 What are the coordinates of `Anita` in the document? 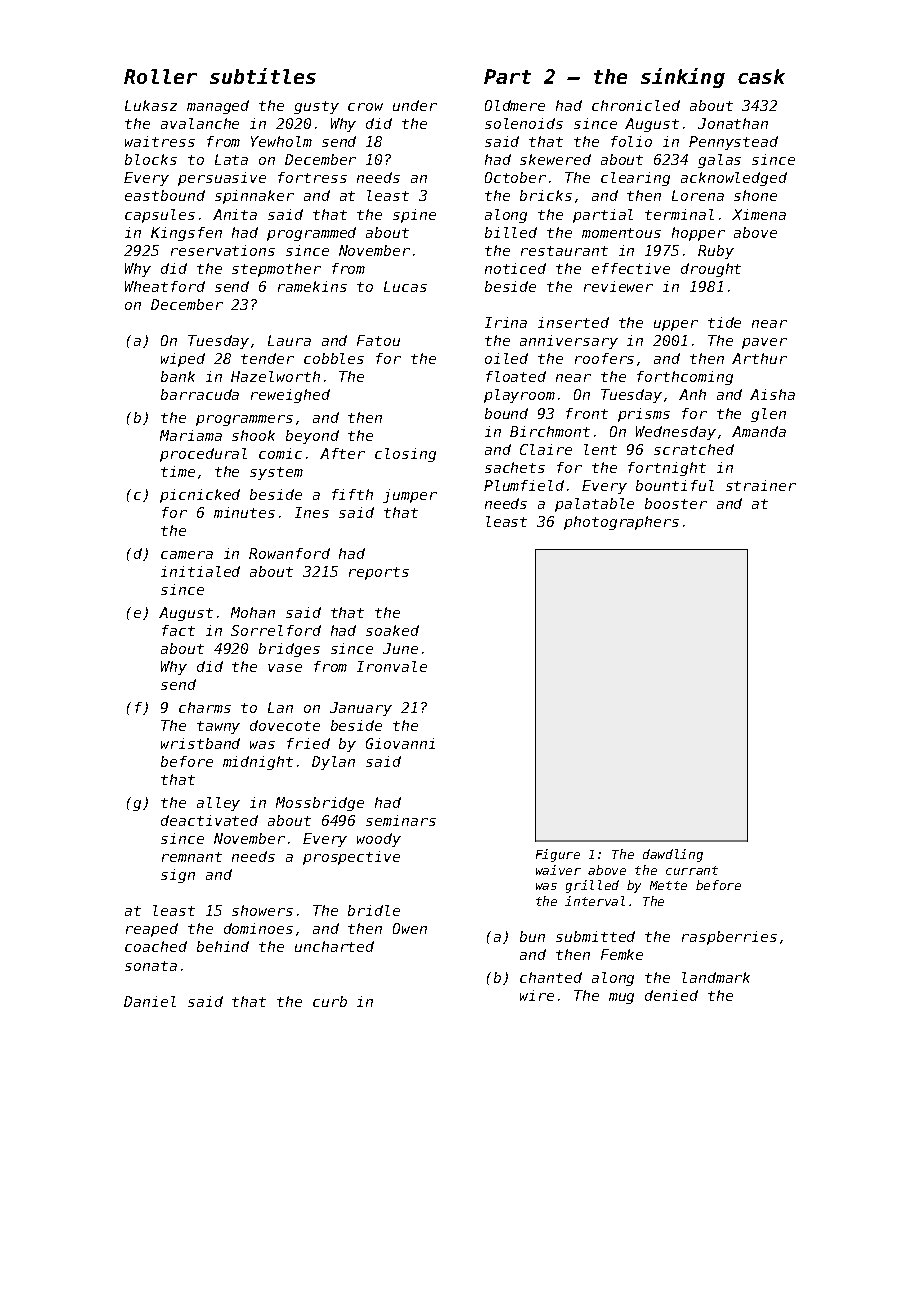 It's located at (235, 214).
